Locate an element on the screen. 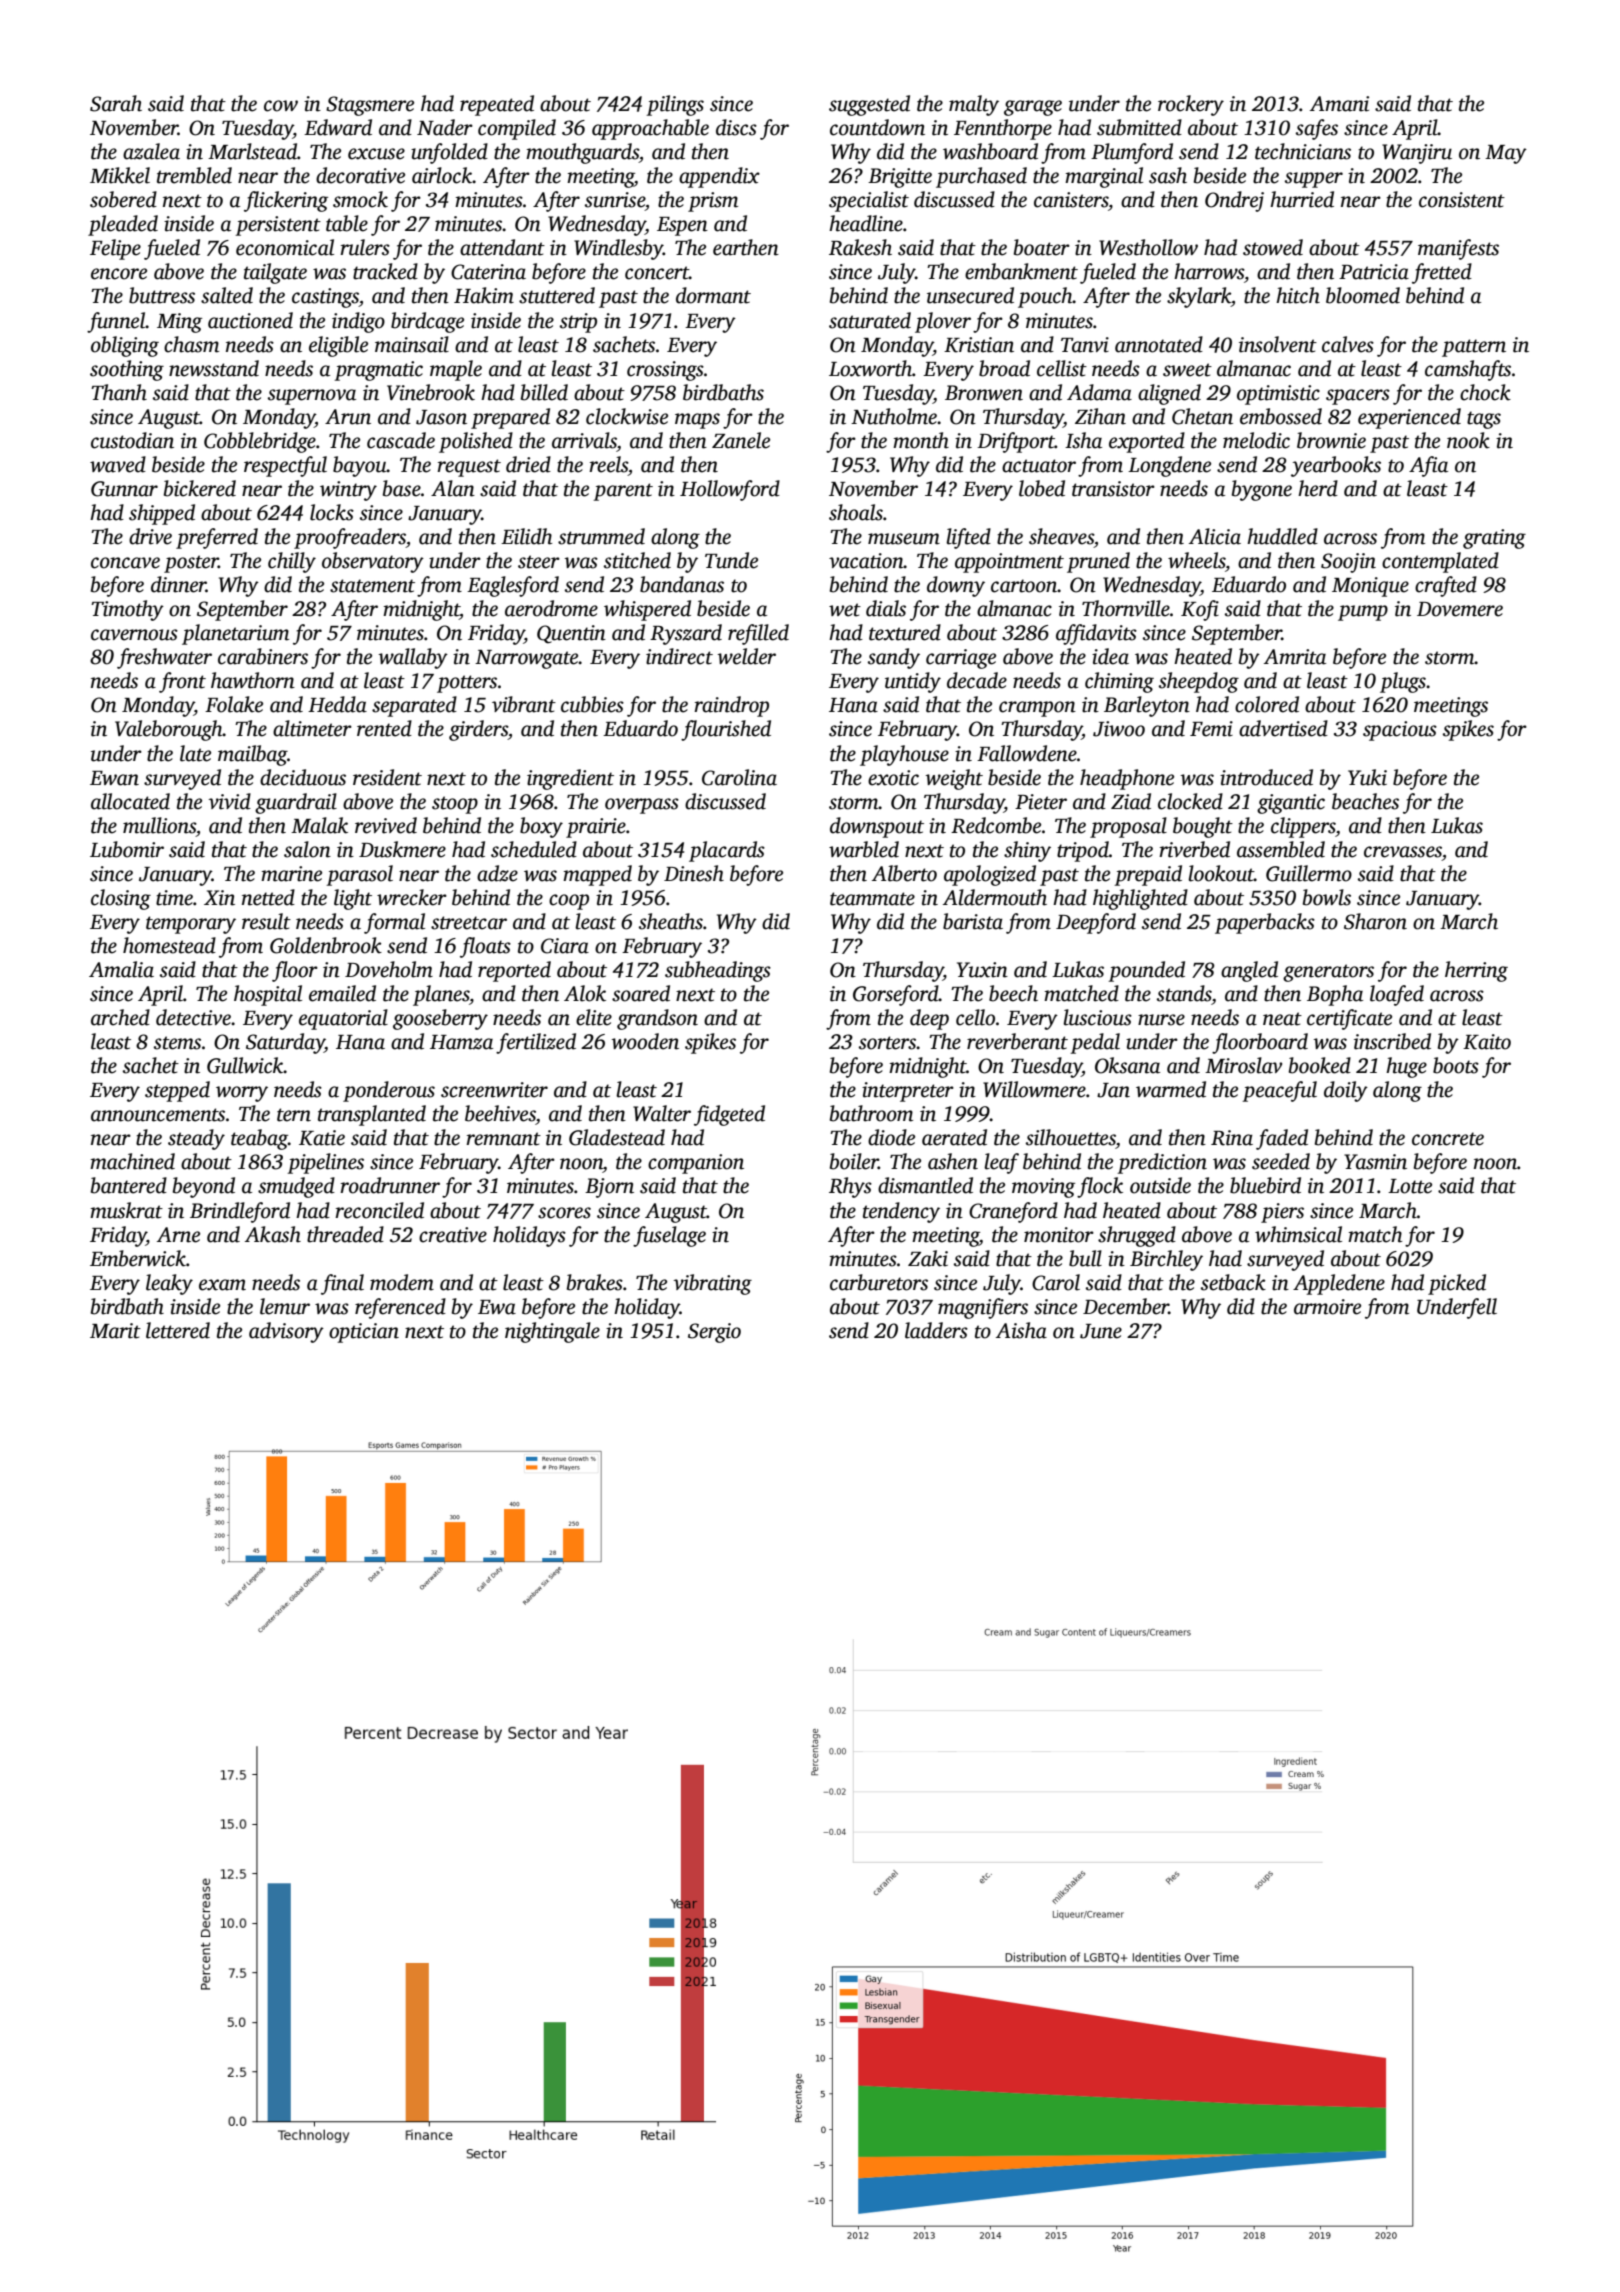 Image resolution: width=1620 pixels, height=2292 pixels. persistent is located at coordinates (278, 226).
